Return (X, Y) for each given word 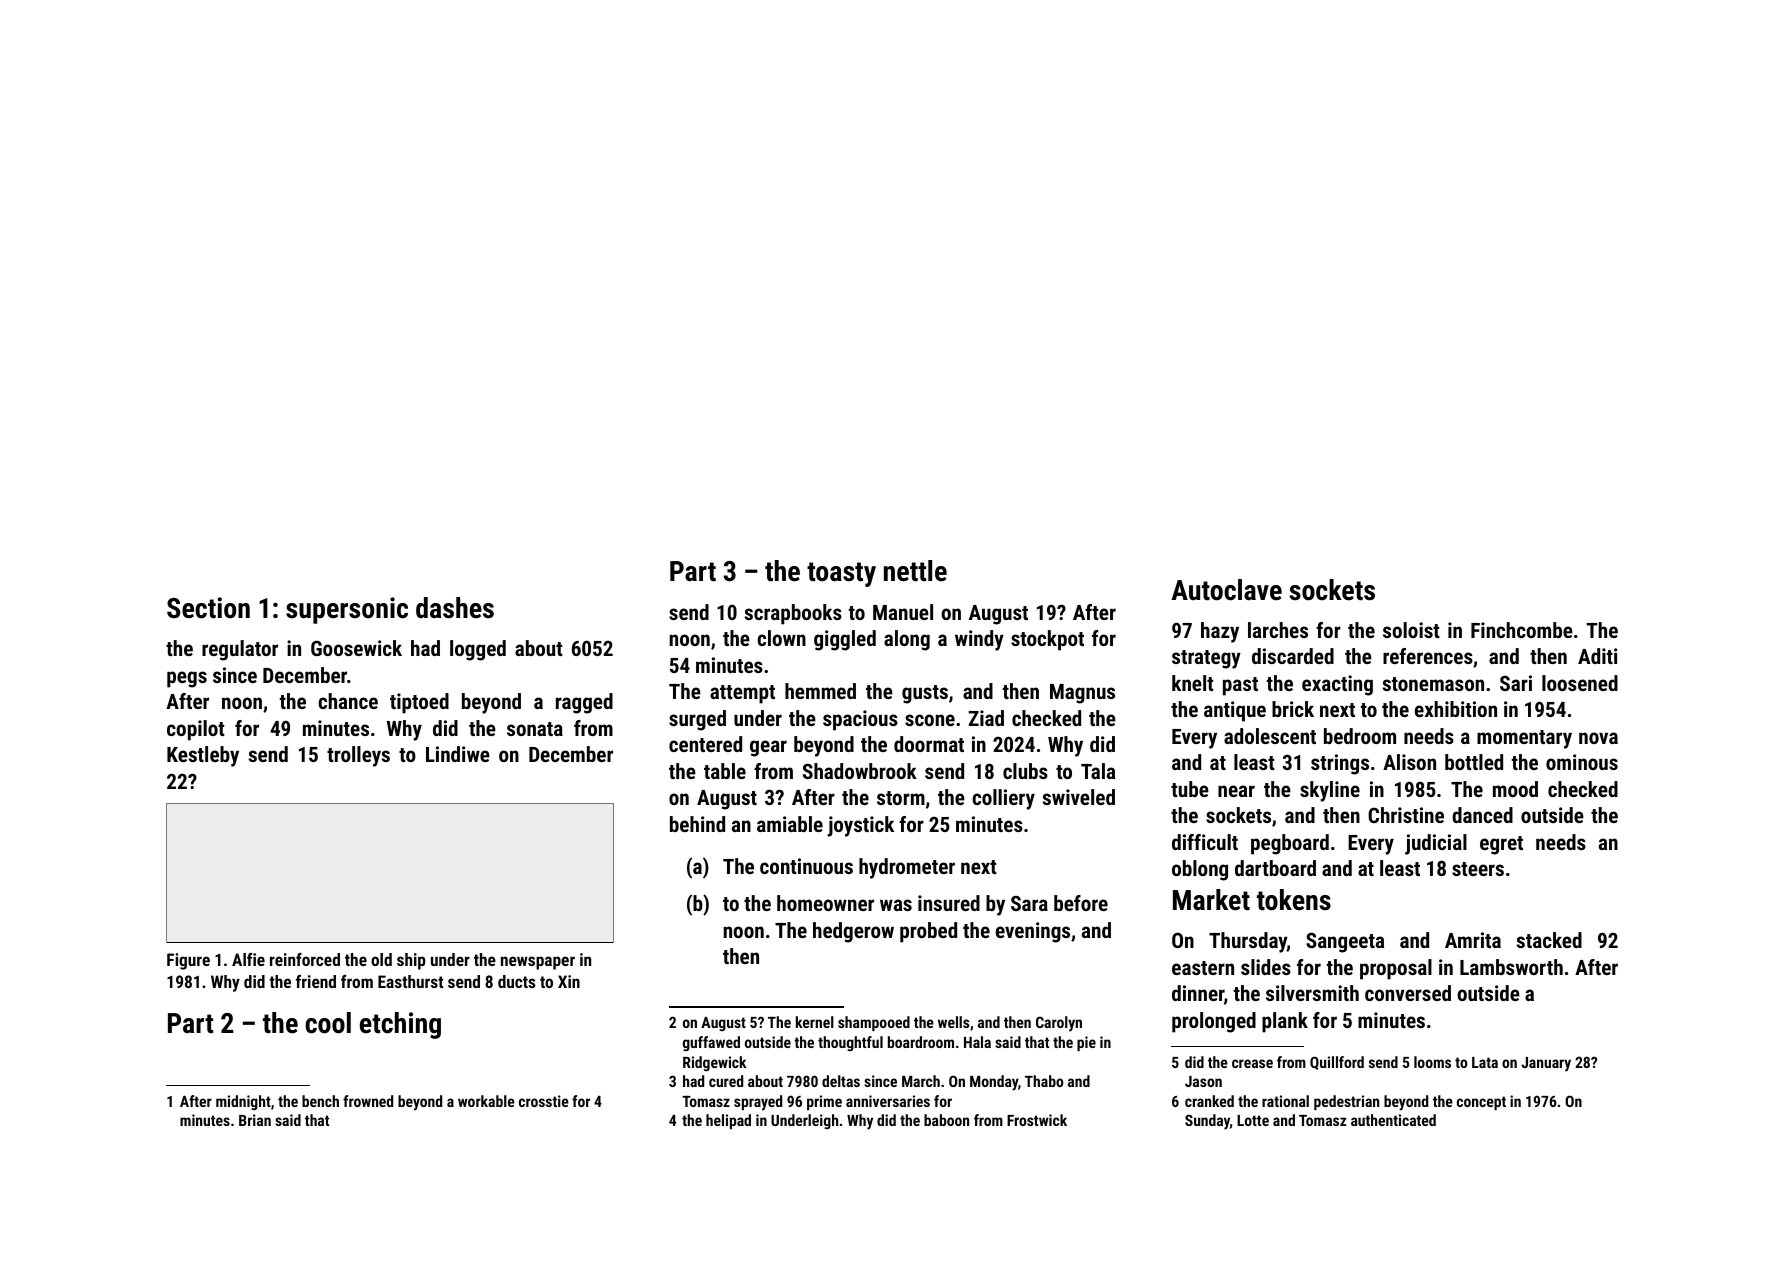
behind (697, 824)
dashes (455, 608)
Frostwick (1037, 1120)
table (725, 771)
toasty (841, 574)
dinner (1198, 993)
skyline (1330, 791)
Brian (255, 1120)
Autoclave (1226, 590)
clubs (1025, 771)
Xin (569, 981)
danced (1482, 815)
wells (954, 1022)
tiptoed (419, 703)
